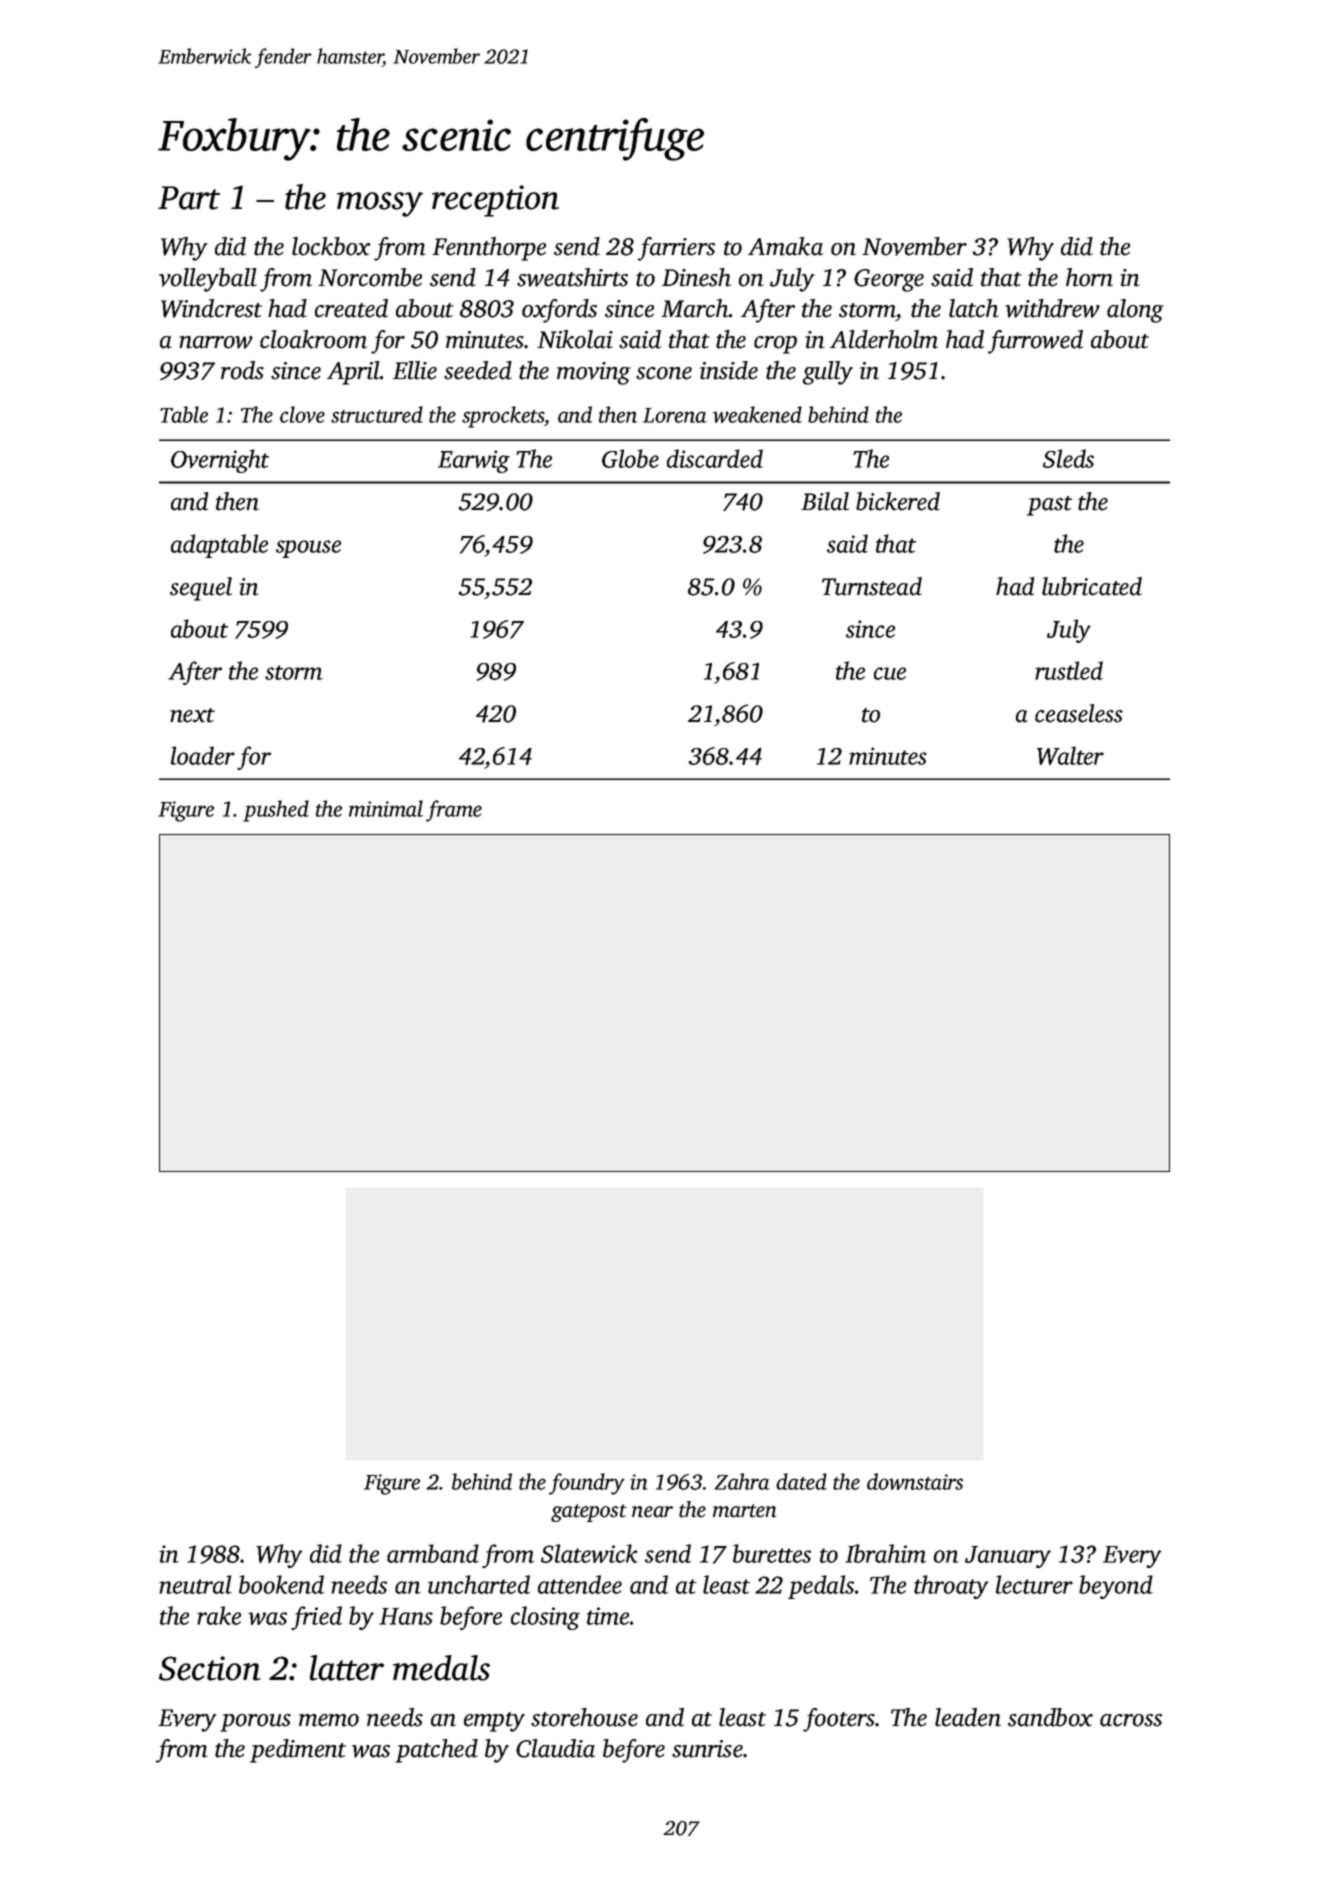 Image resolution: width=1329 pixels, height=1880 pixels. I want to click on lockbox, so click(331, 246).
